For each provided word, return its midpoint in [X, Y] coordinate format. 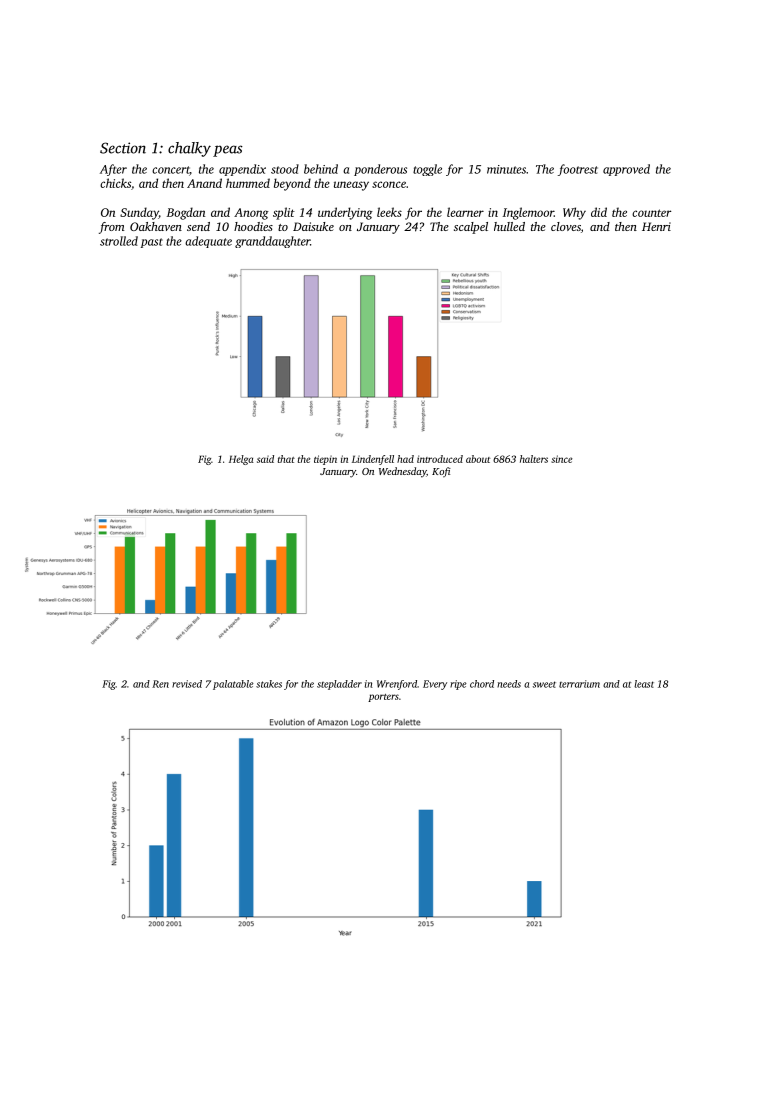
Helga [241, 460]
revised [187, 684]
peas [228, 151]
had [405, 459]
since [561, 459]
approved [626, 170]
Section [123, 148]
